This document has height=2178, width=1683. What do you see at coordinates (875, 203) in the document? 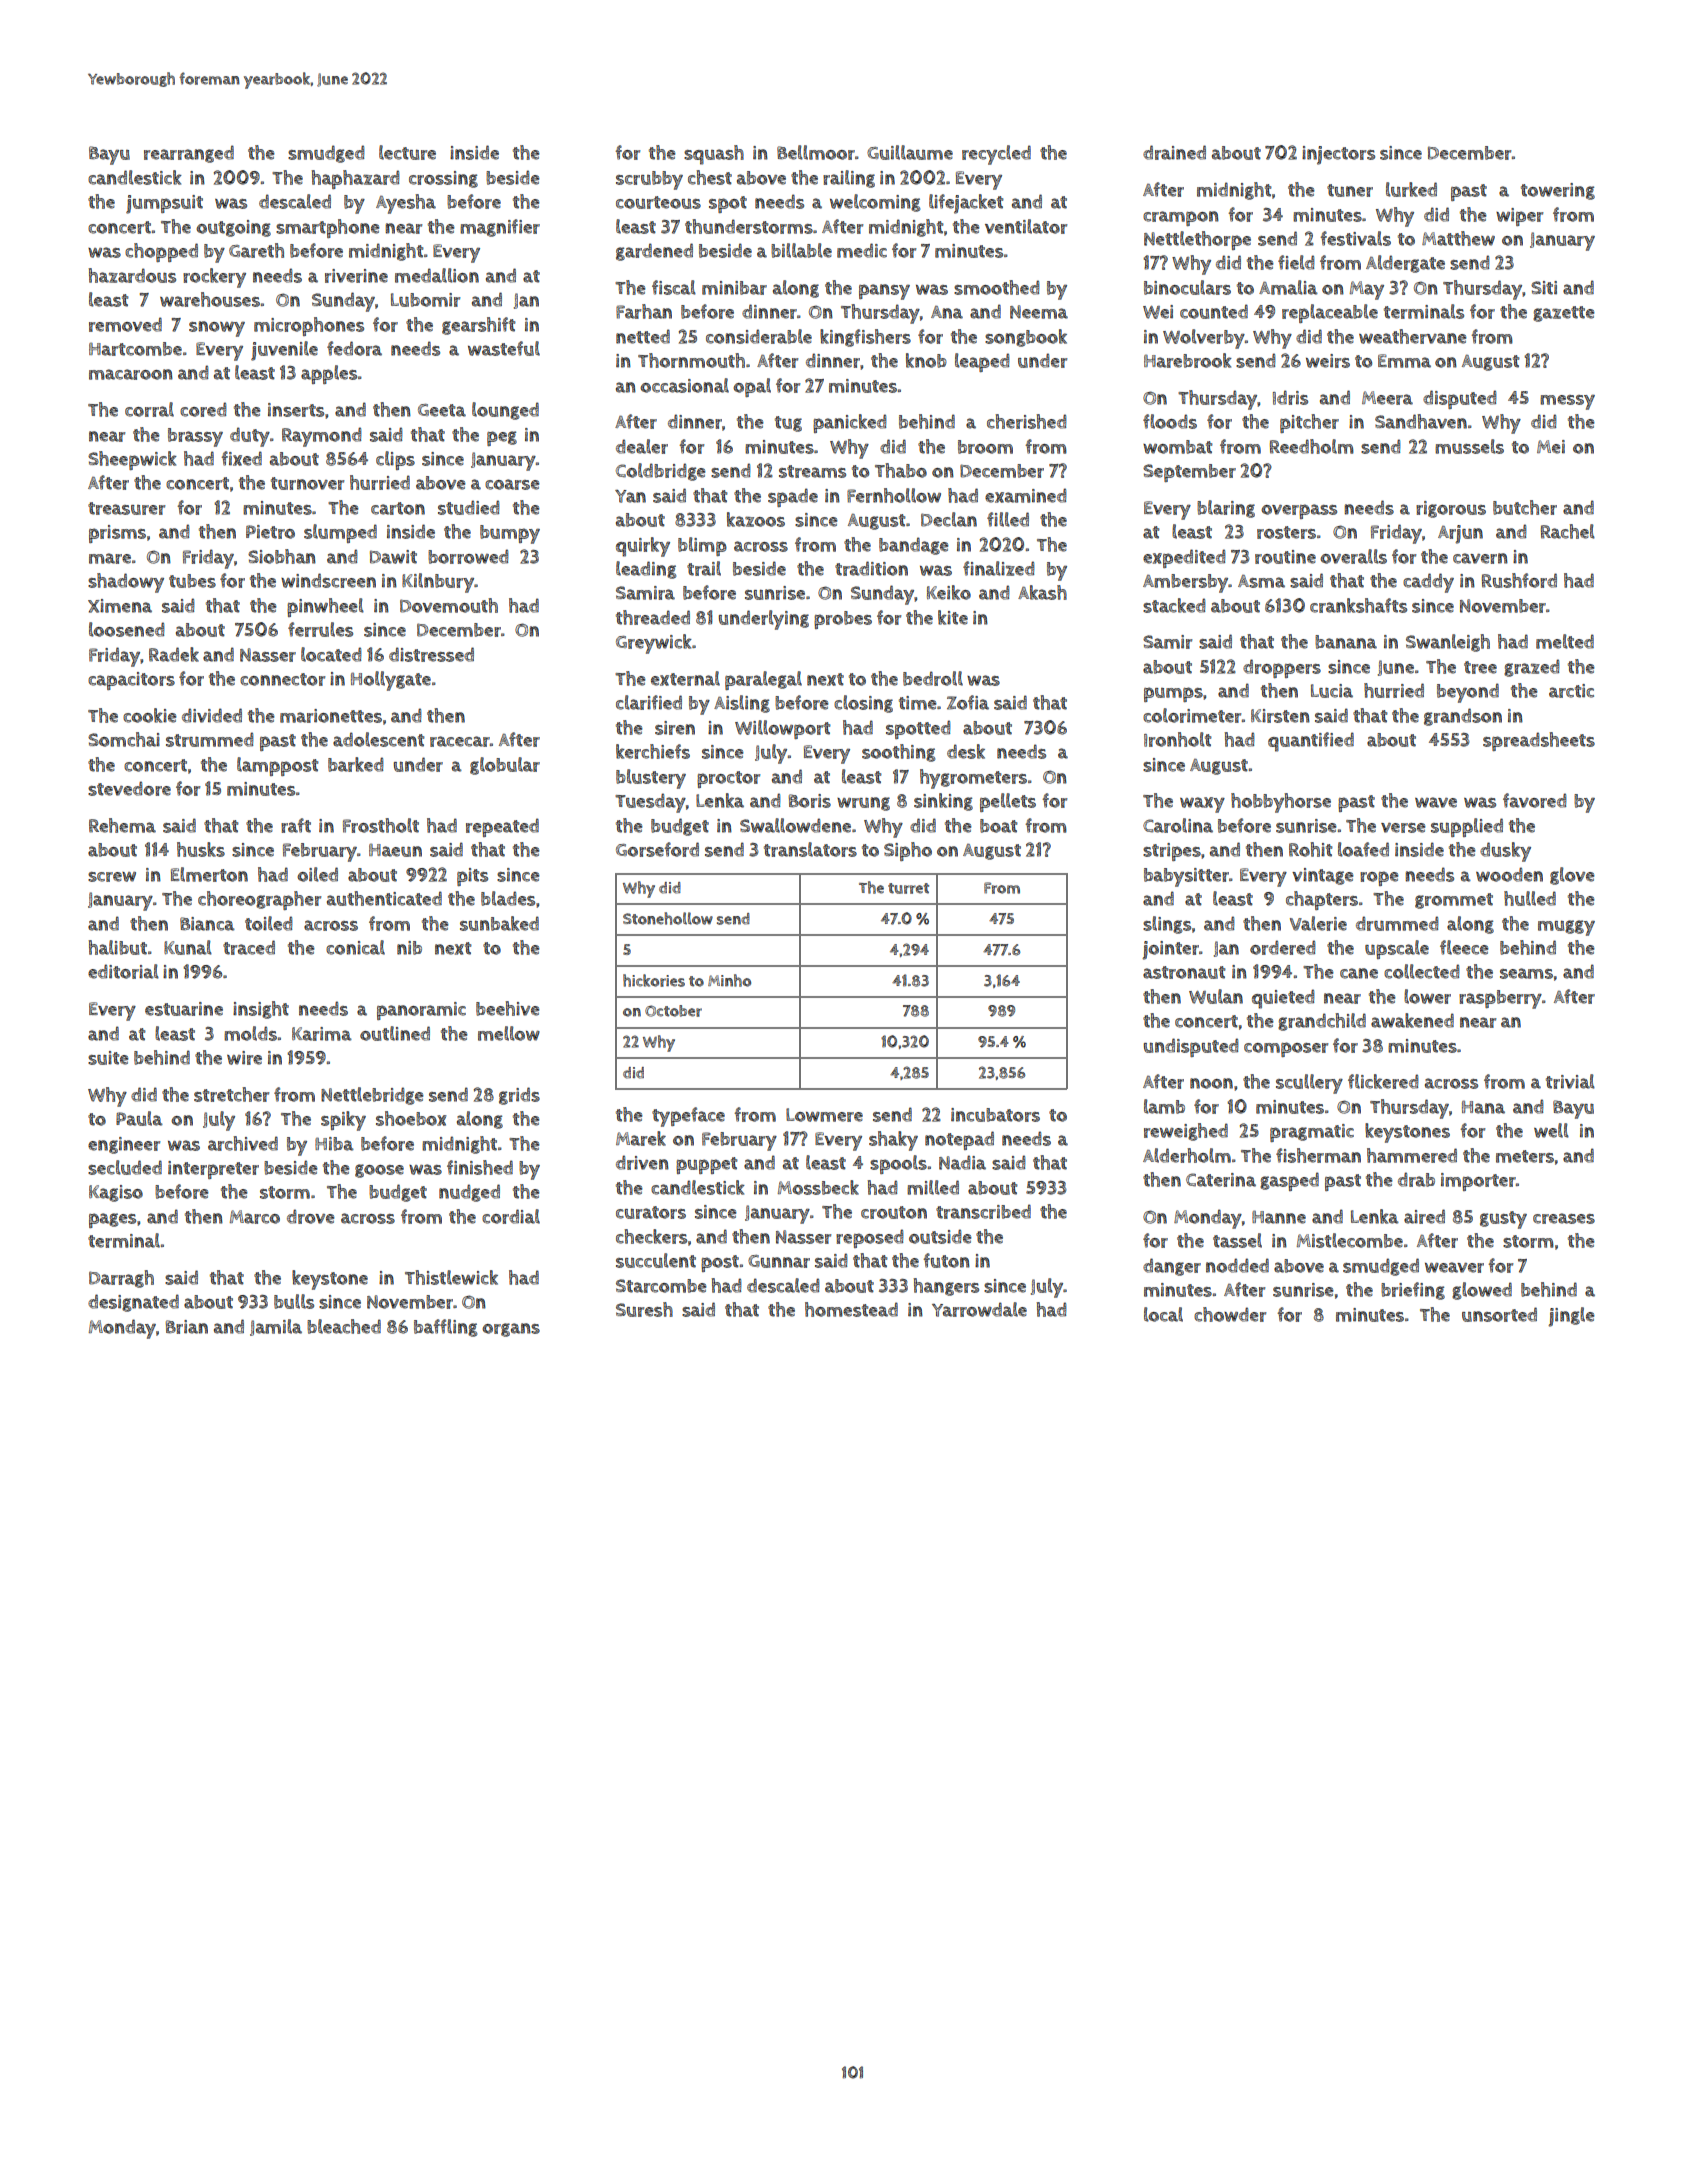
I see `welcoming` at bounding box center [875, 203].
